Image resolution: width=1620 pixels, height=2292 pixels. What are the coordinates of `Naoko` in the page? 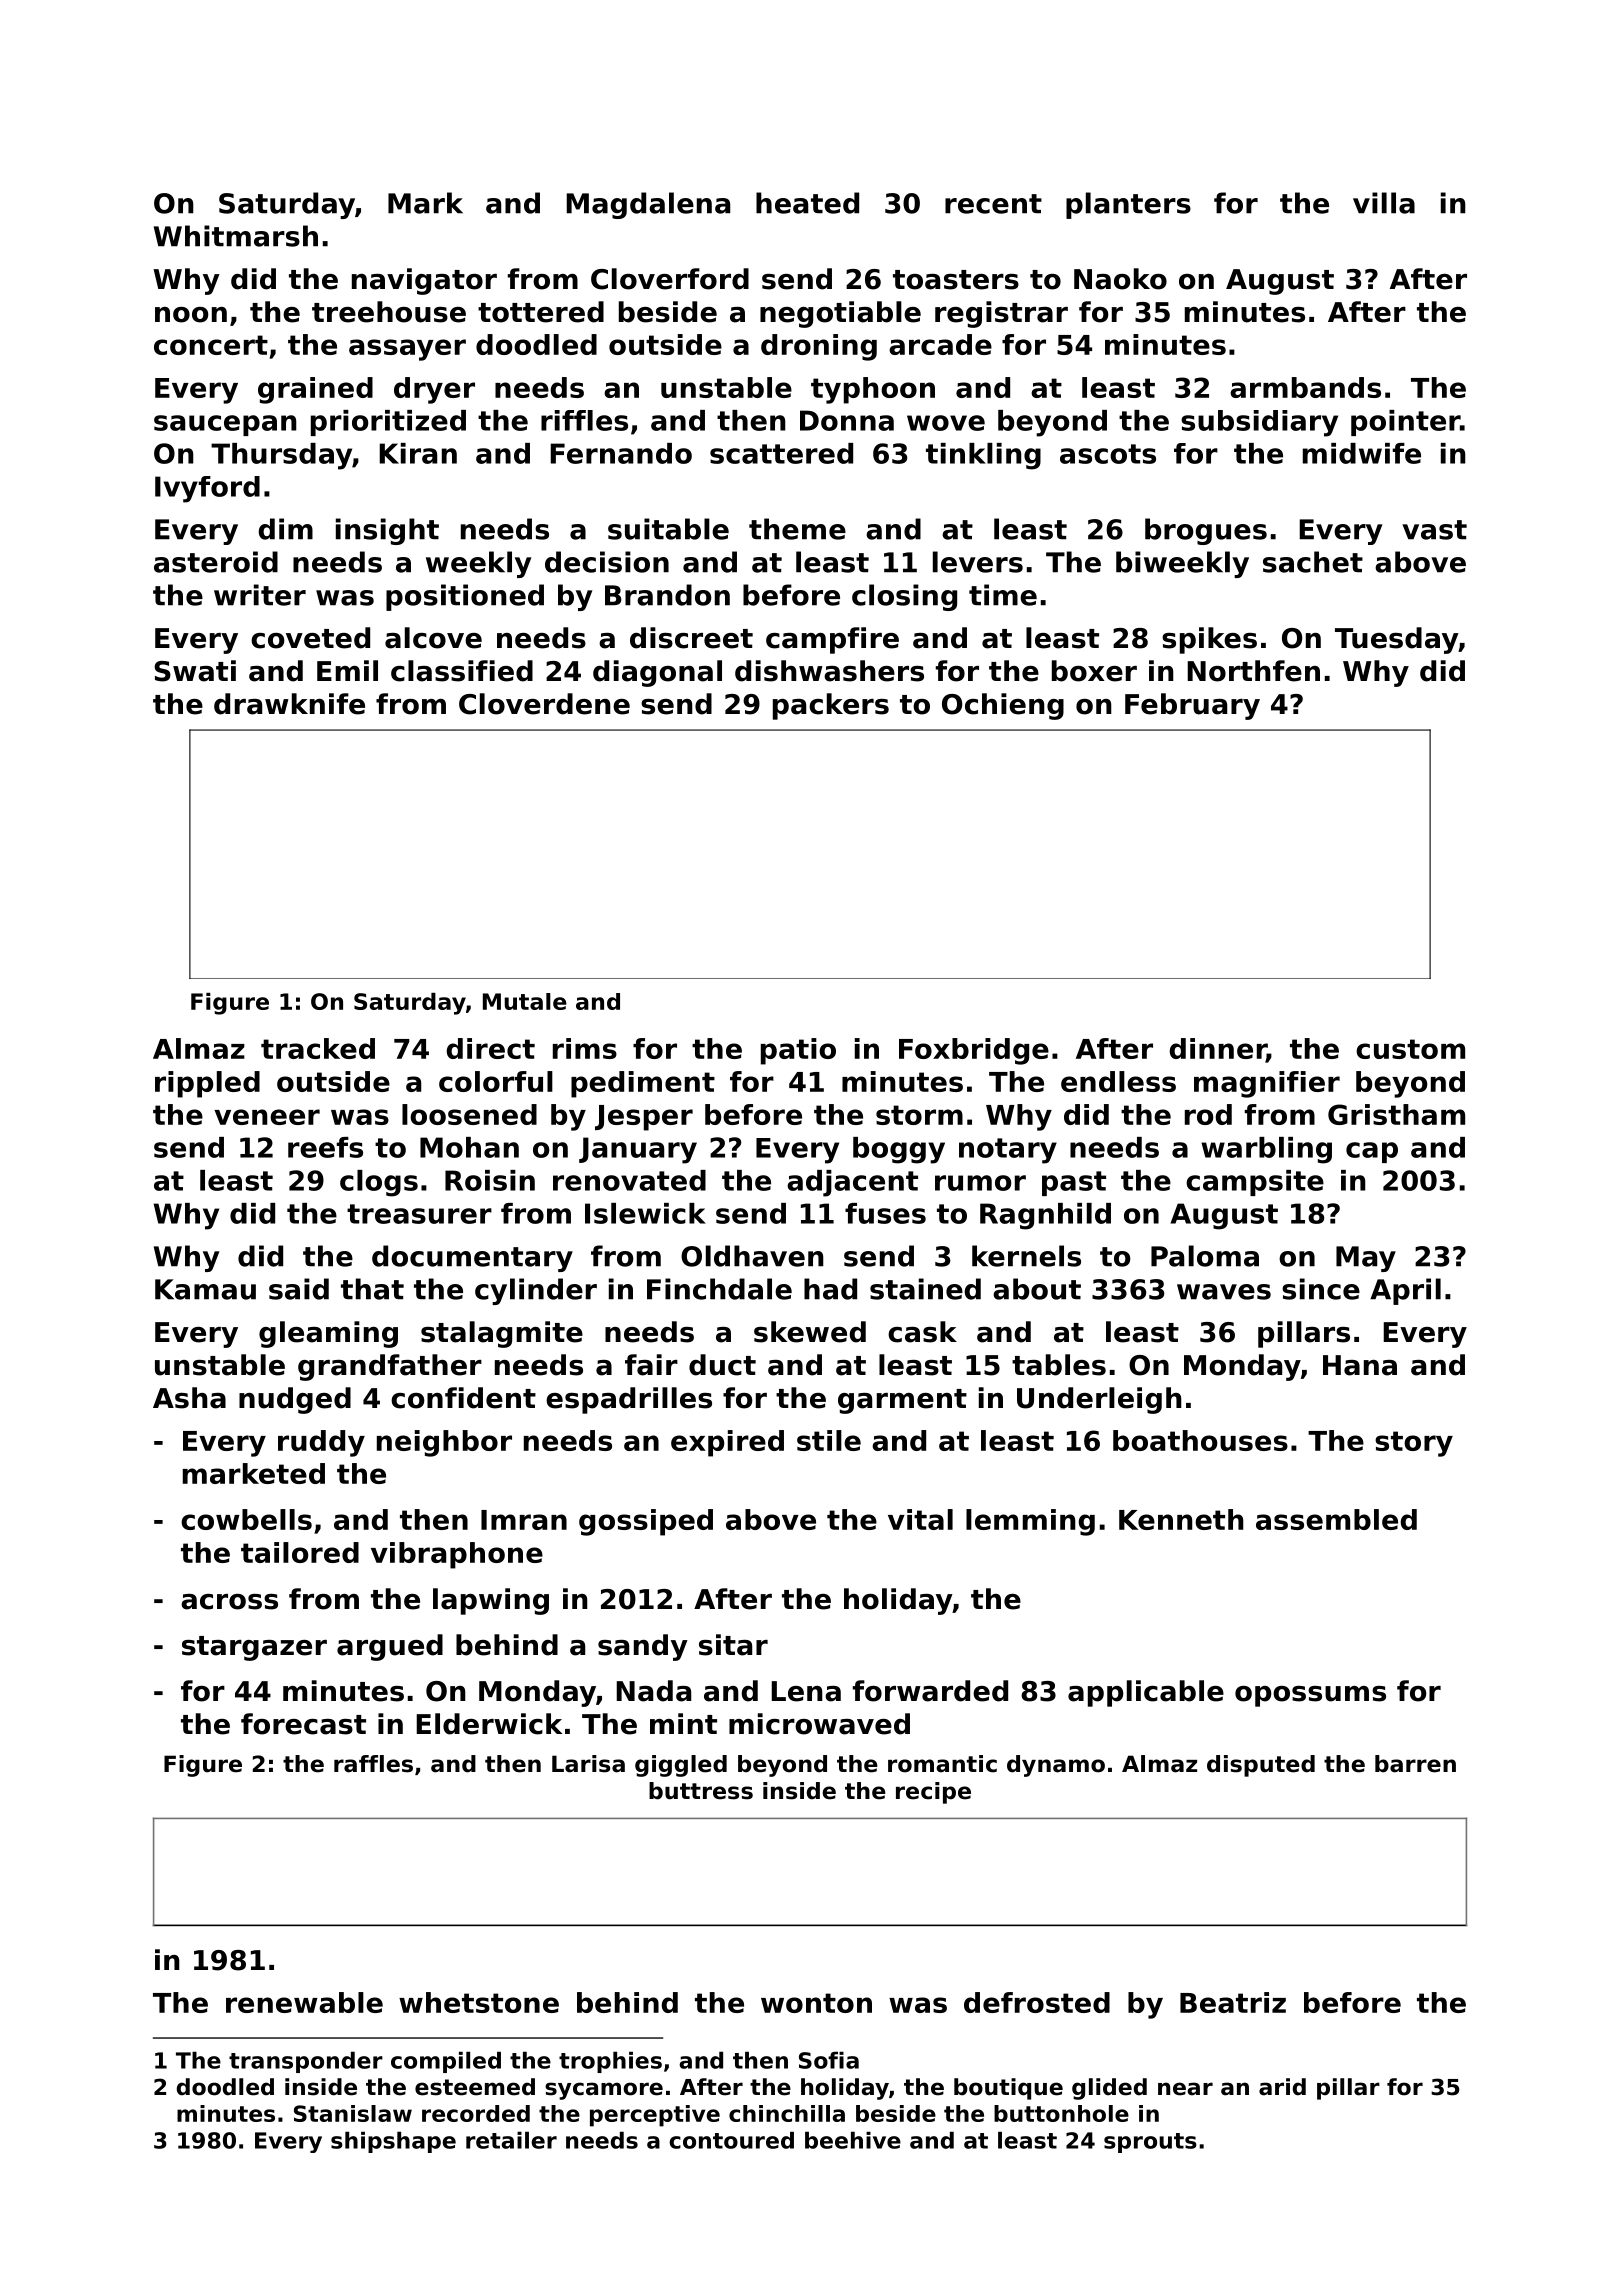 It's located at (1120, 279).
